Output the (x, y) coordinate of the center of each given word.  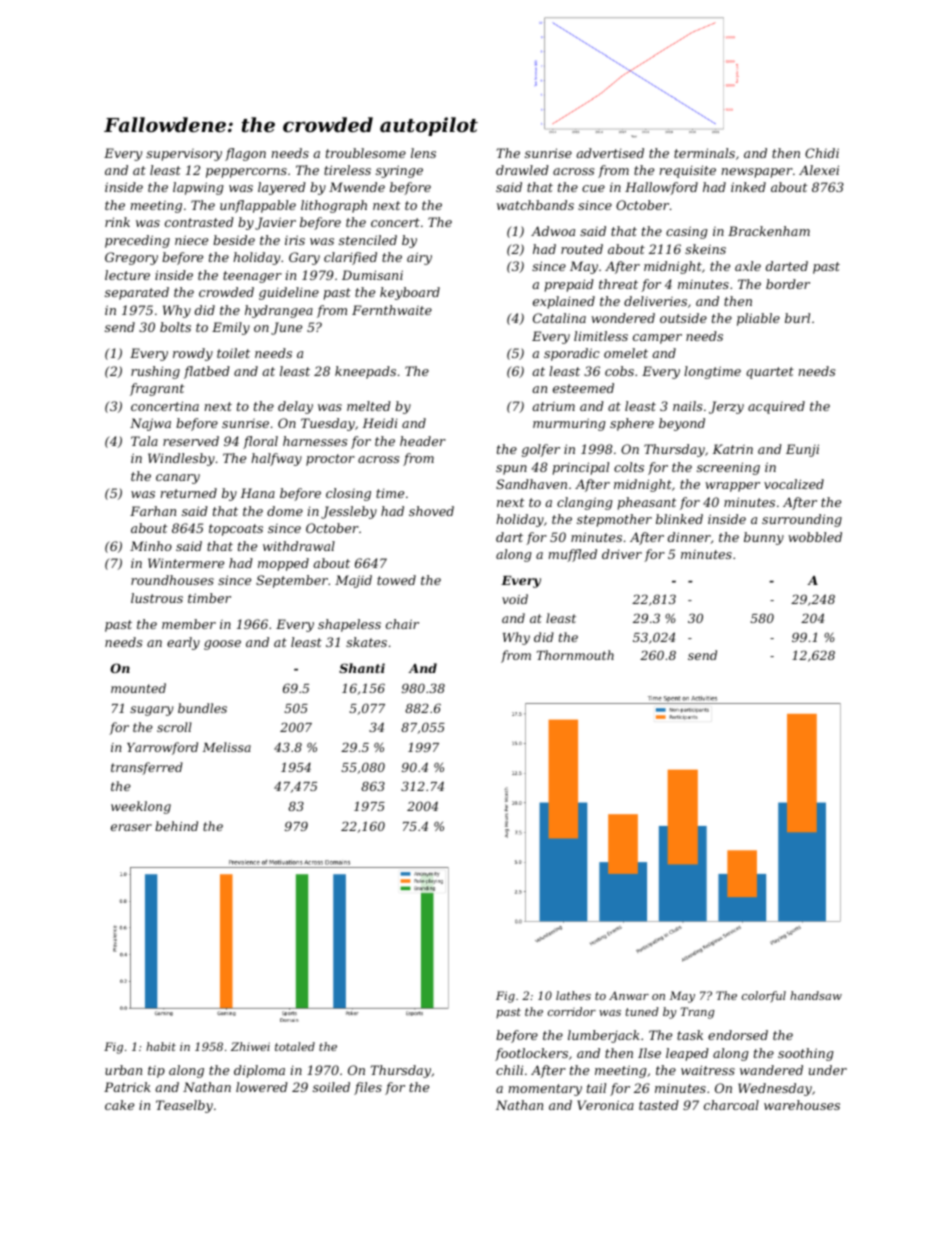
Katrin (732, 449)
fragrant (157, 389)
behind (176, 826)
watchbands (535, 205)
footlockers (531, 1054)
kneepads (365, 372)
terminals (704, 153)
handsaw (816, 995)
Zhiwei (250, 1046)
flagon (245, 154)
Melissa (226, 747)
